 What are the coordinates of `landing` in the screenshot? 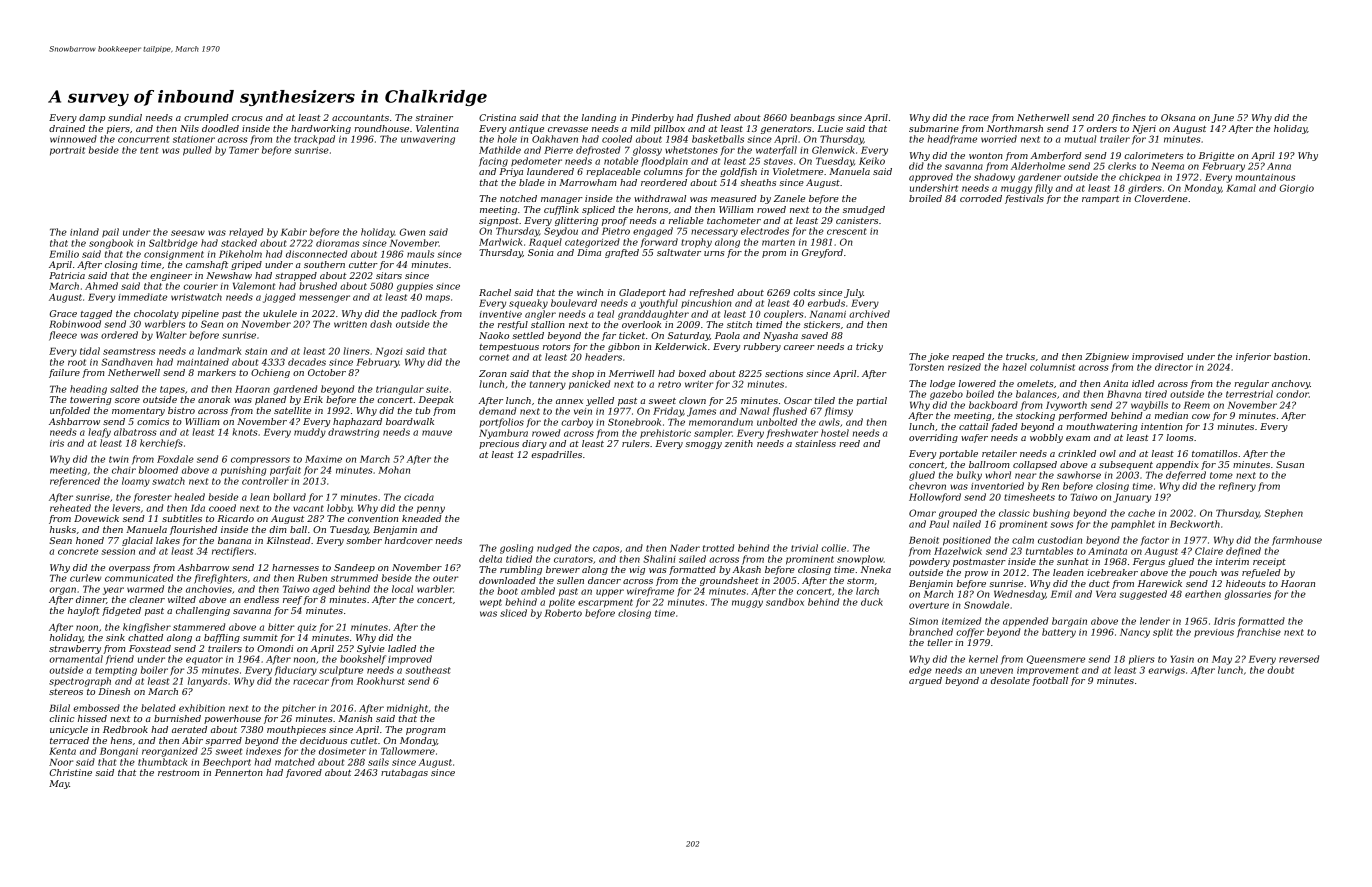 It's located at (599, 118).
